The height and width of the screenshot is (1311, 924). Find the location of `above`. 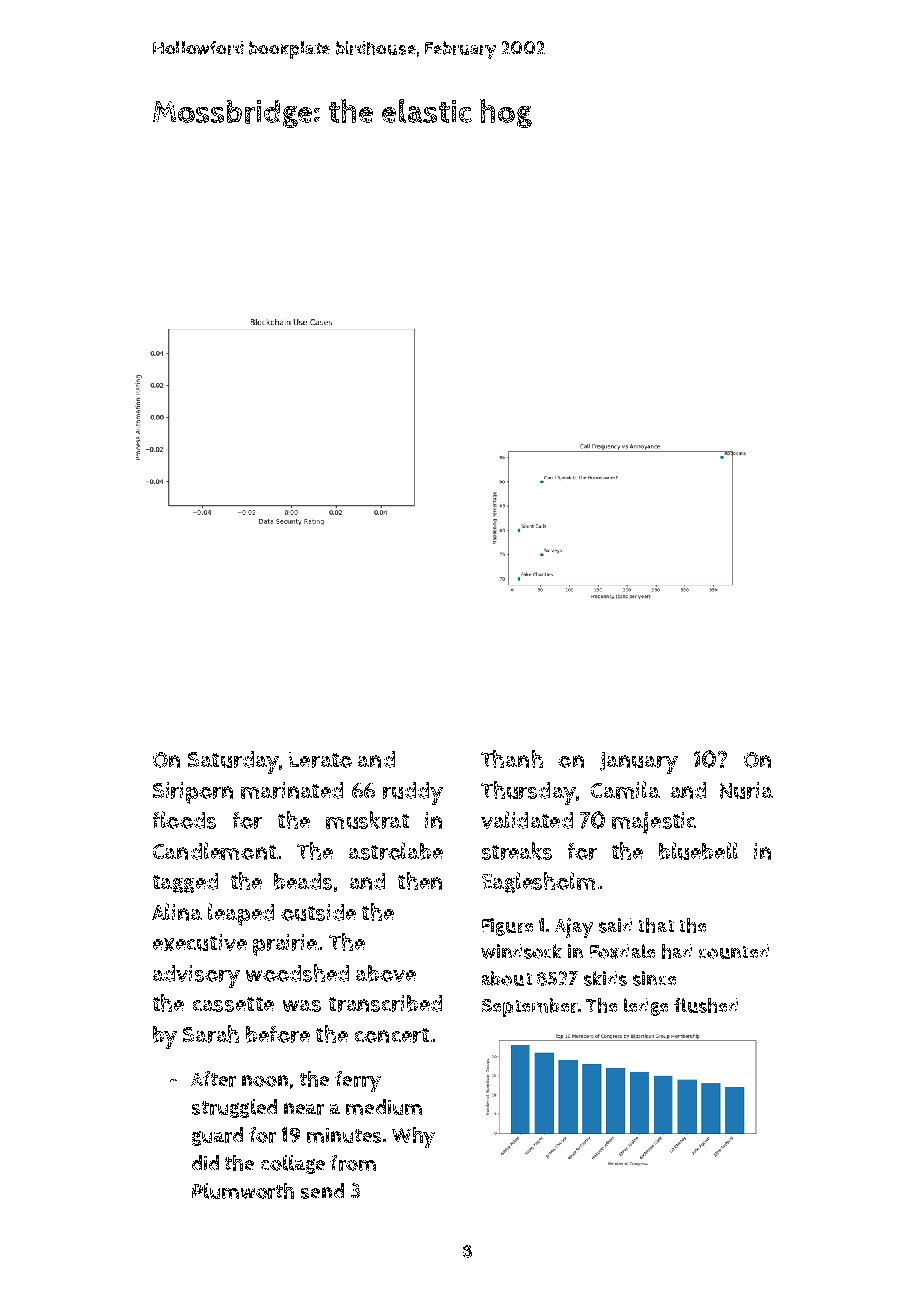

above is located at coordinates (386, 973).
